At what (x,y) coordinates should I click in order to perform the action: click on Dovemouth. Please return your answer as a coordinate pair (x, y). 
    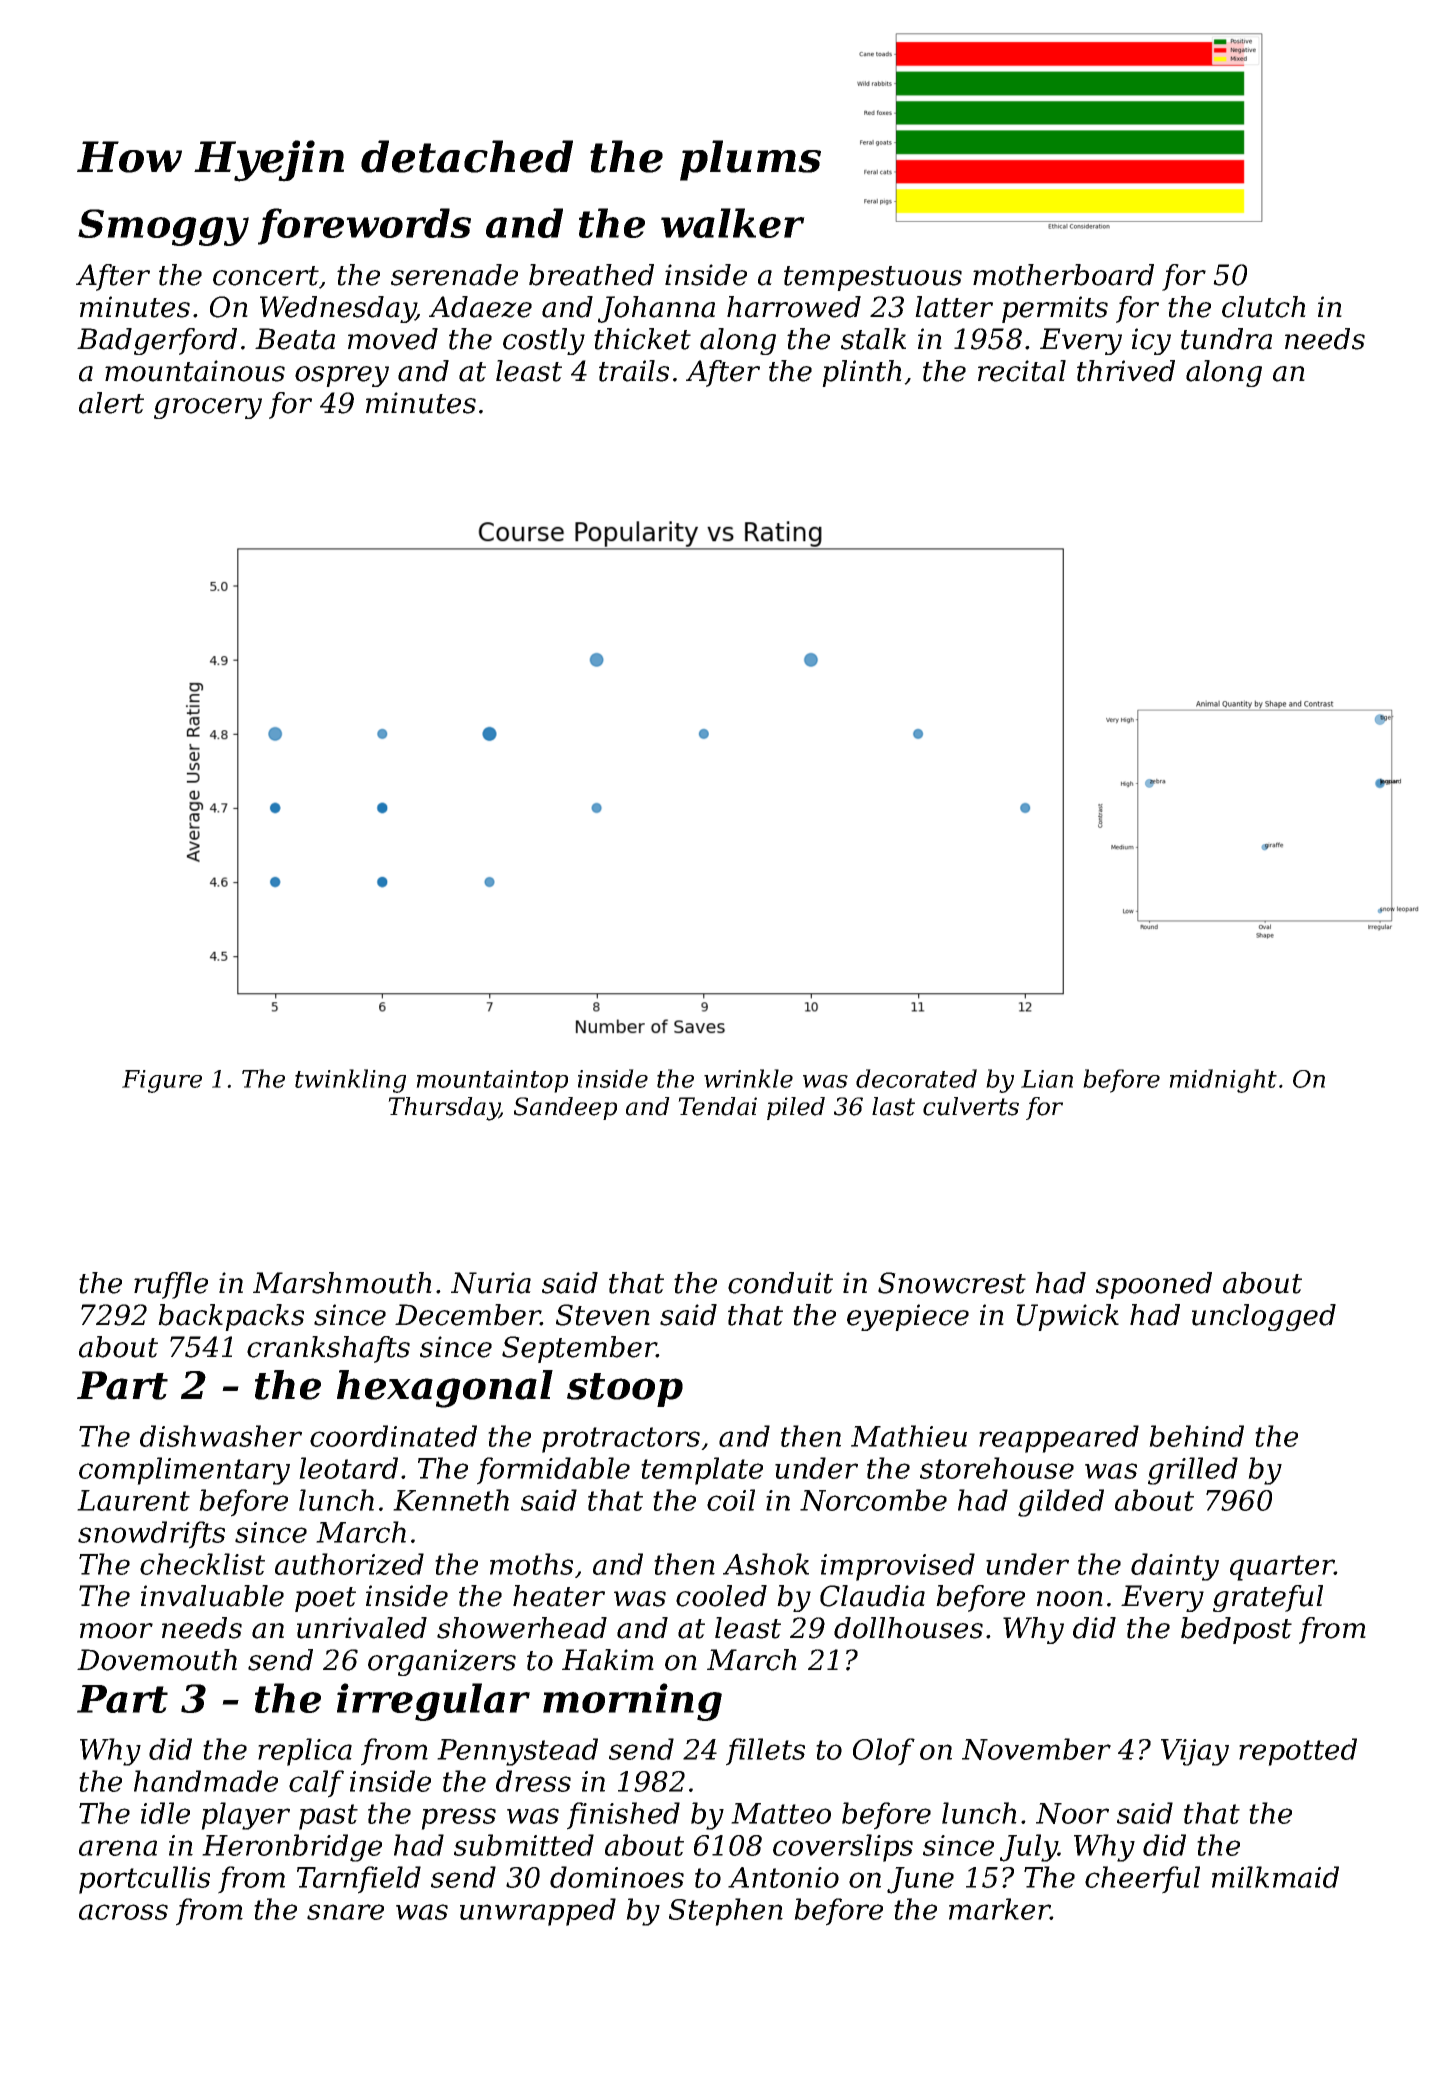
    Looking at the image, I should click on (157, 1660).
